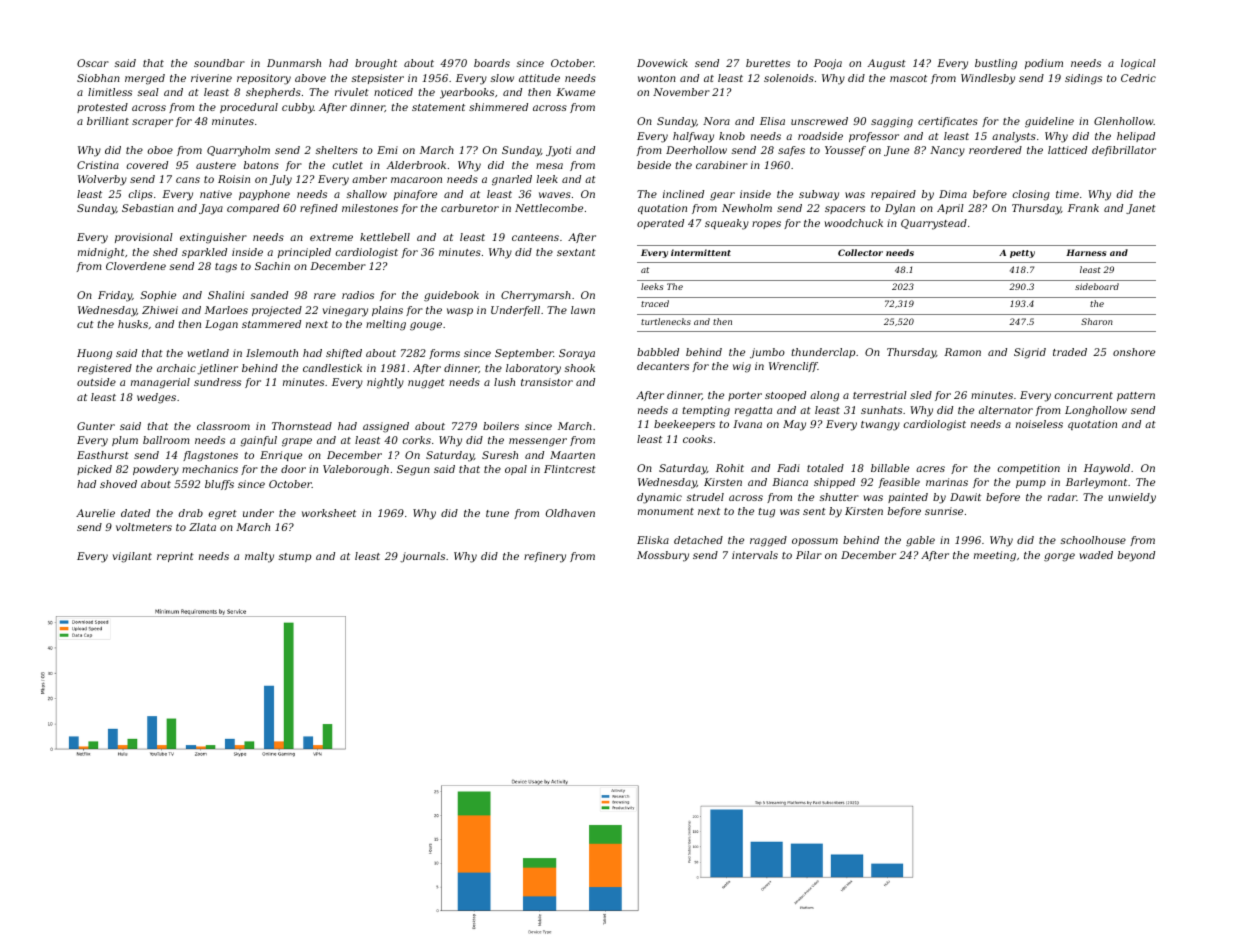 This page has width=1233, height=952. I want to click on bustling, so click(996, 64).
